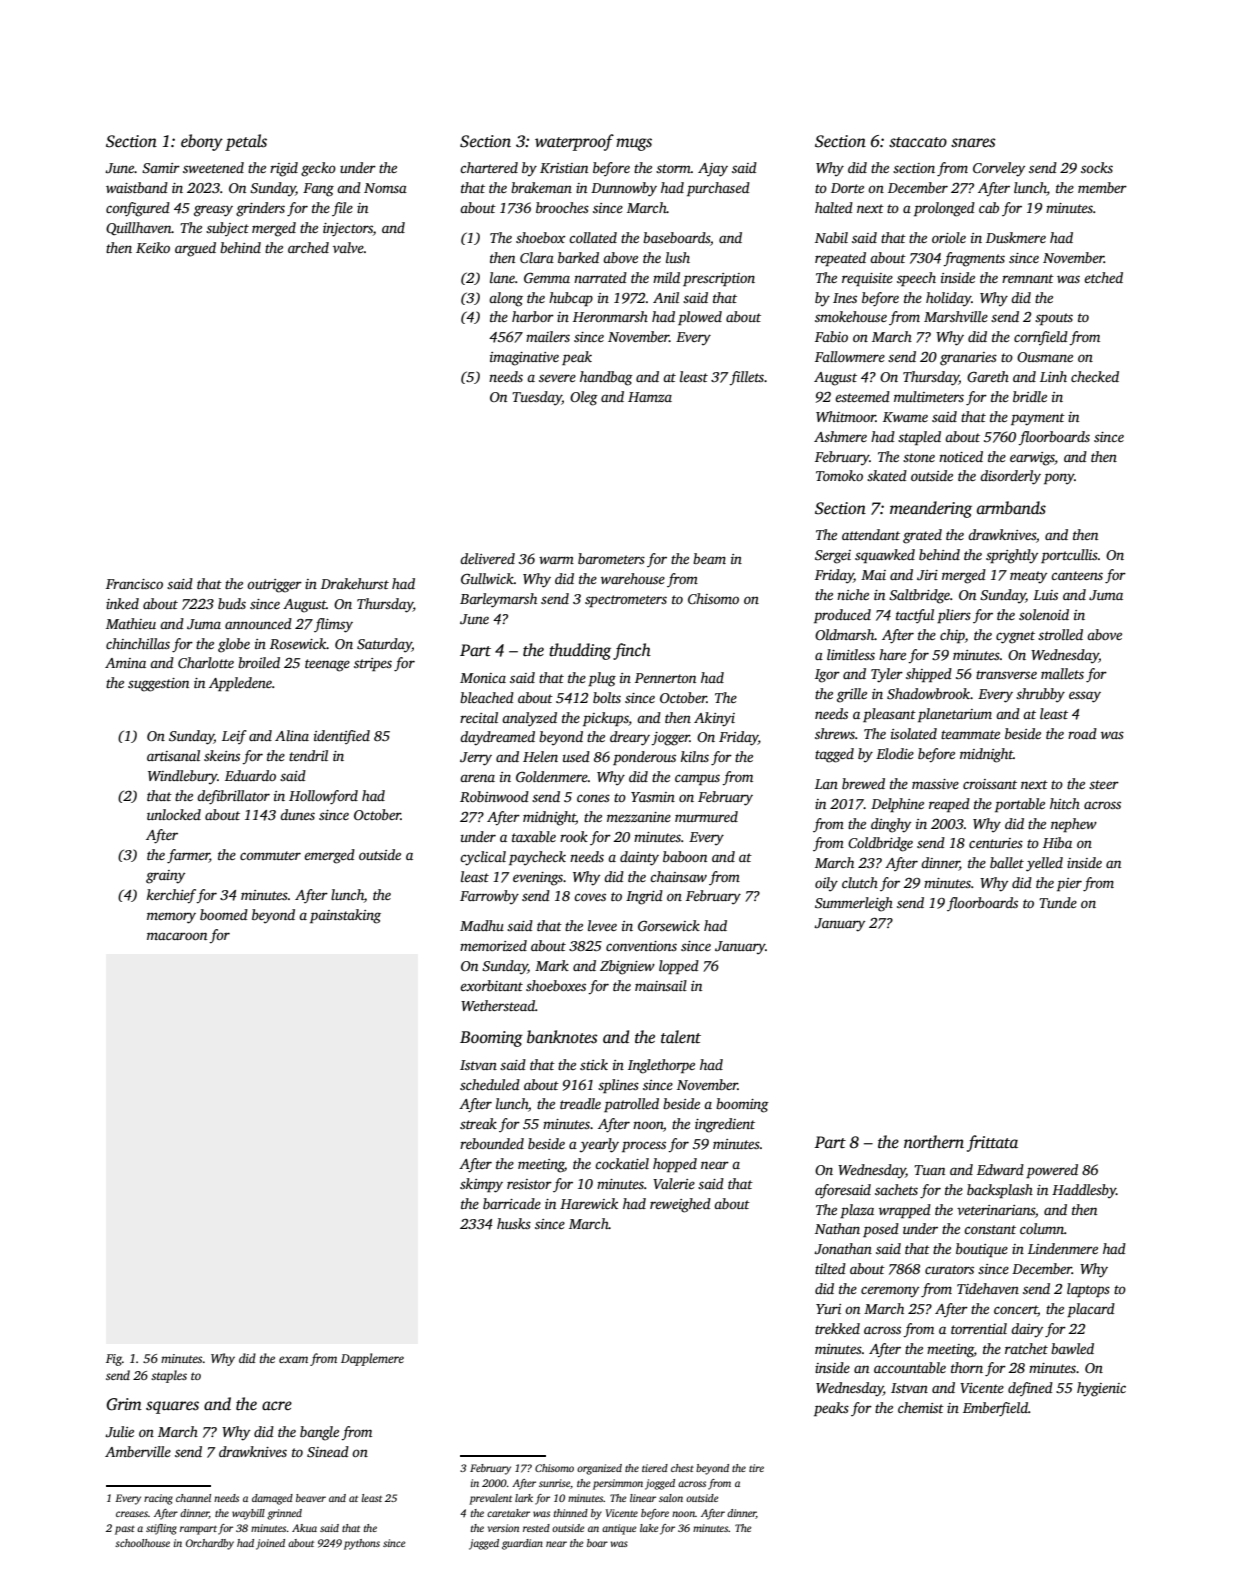 Image resolution: width=1233 pixels, height=1596 pixels. I want to click on steer, so click(1104, 784).
